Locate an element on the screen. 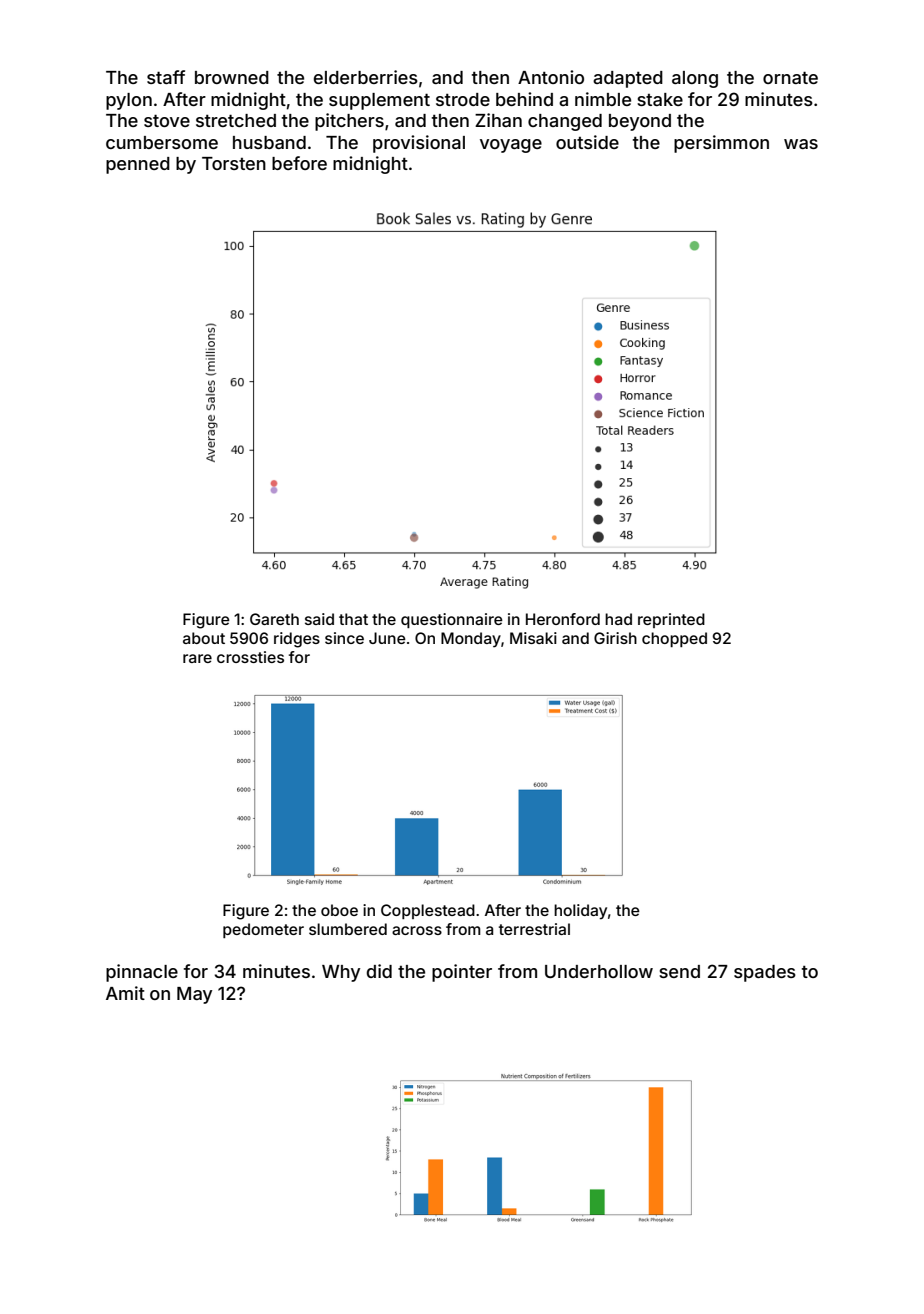 The image size is (924, 1314). Gareth is located at coordinates (274, 619).
